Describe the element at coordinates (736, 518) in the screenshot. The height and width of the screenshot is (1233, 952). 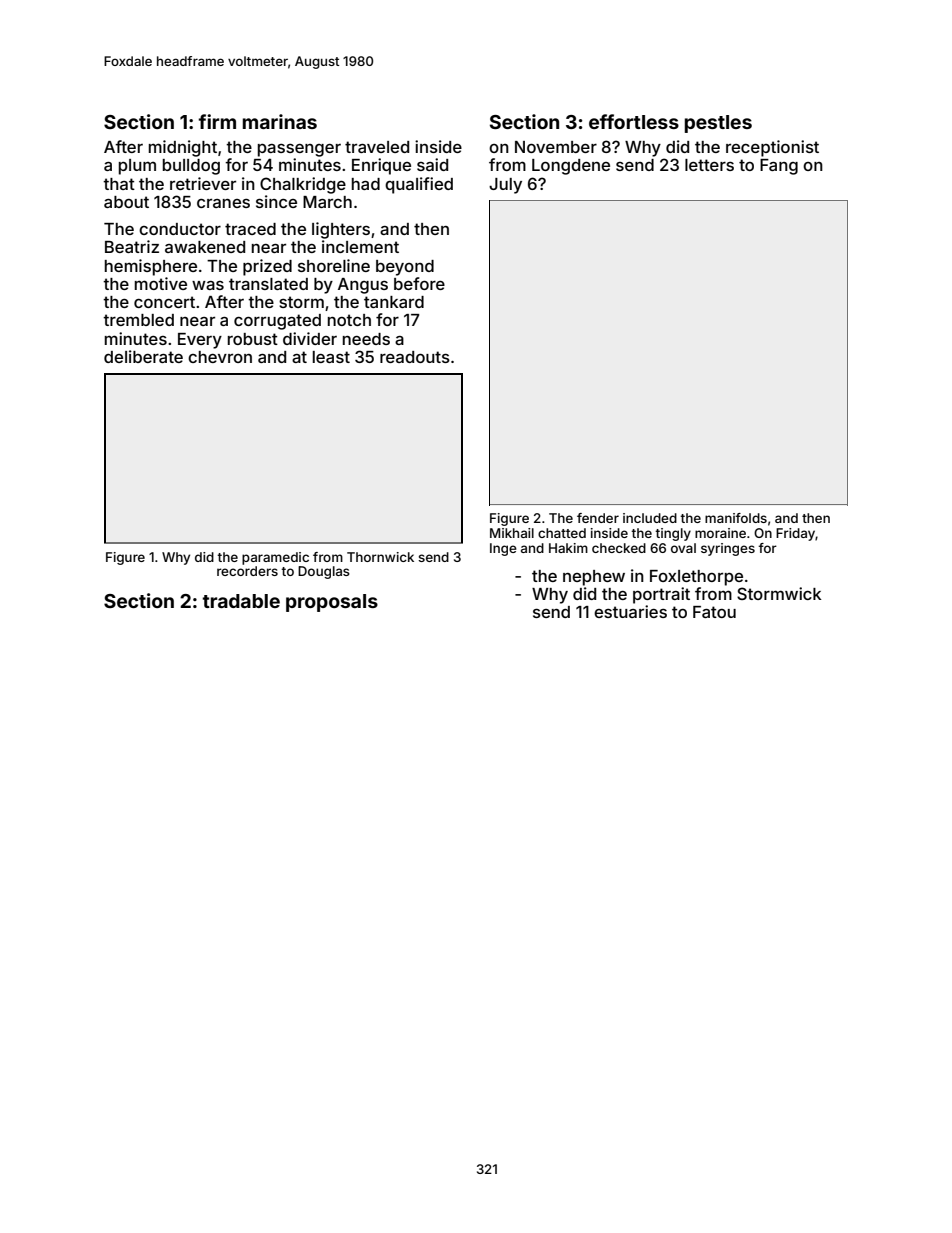
I see `manifolds` at that location.
